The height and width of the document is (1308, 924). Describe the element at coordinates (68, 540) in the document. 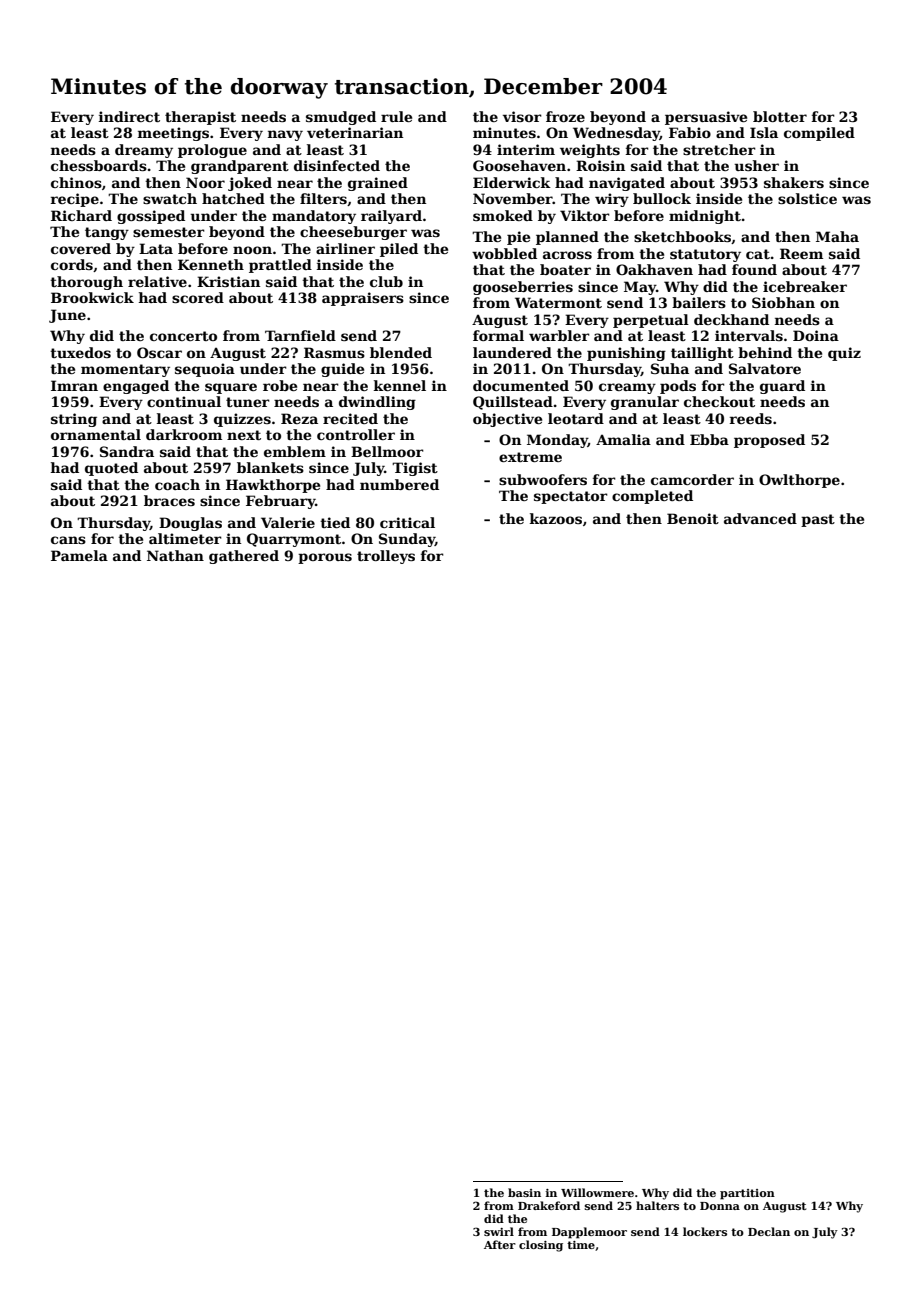

I see `cans` at that location.
